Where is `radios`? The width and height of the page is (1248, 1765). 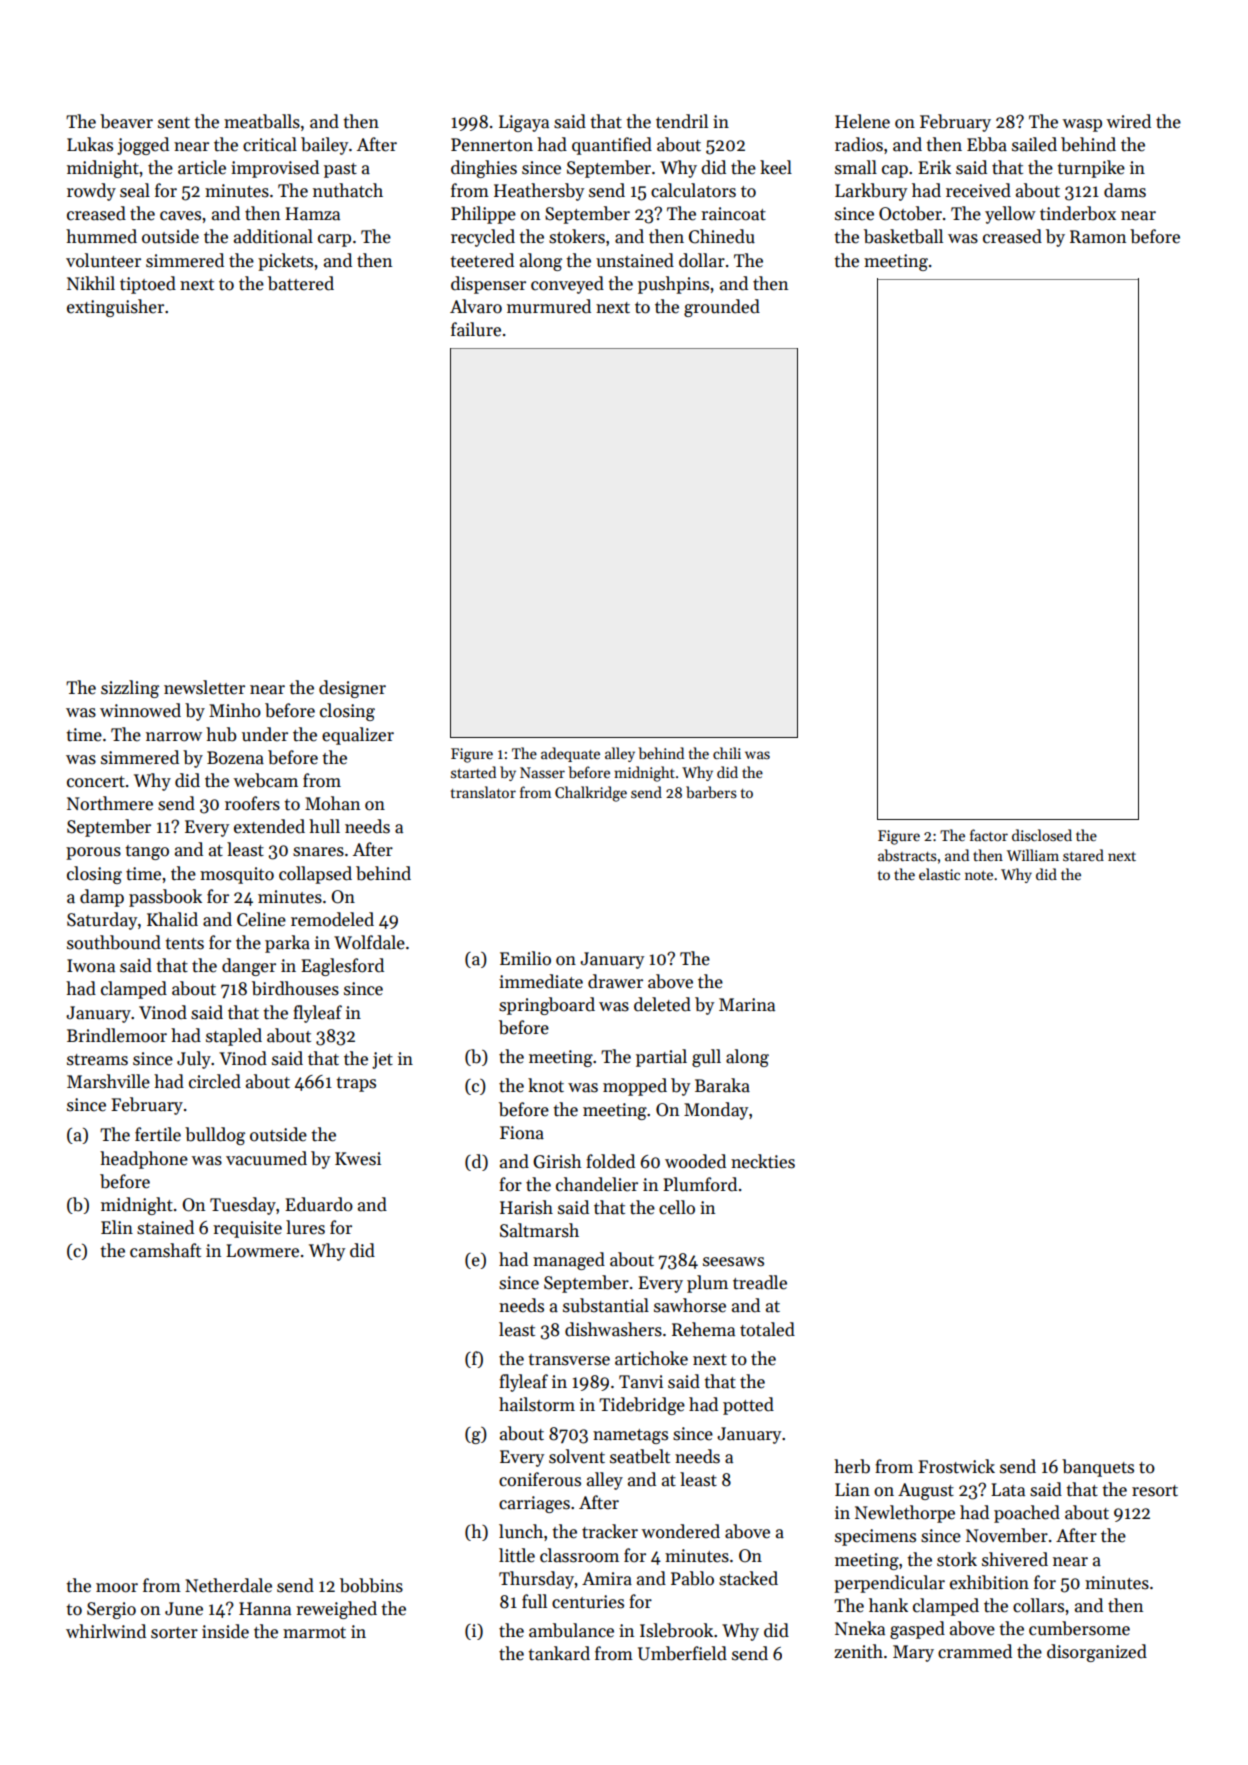 radios is located at coordinates (859, 144).
